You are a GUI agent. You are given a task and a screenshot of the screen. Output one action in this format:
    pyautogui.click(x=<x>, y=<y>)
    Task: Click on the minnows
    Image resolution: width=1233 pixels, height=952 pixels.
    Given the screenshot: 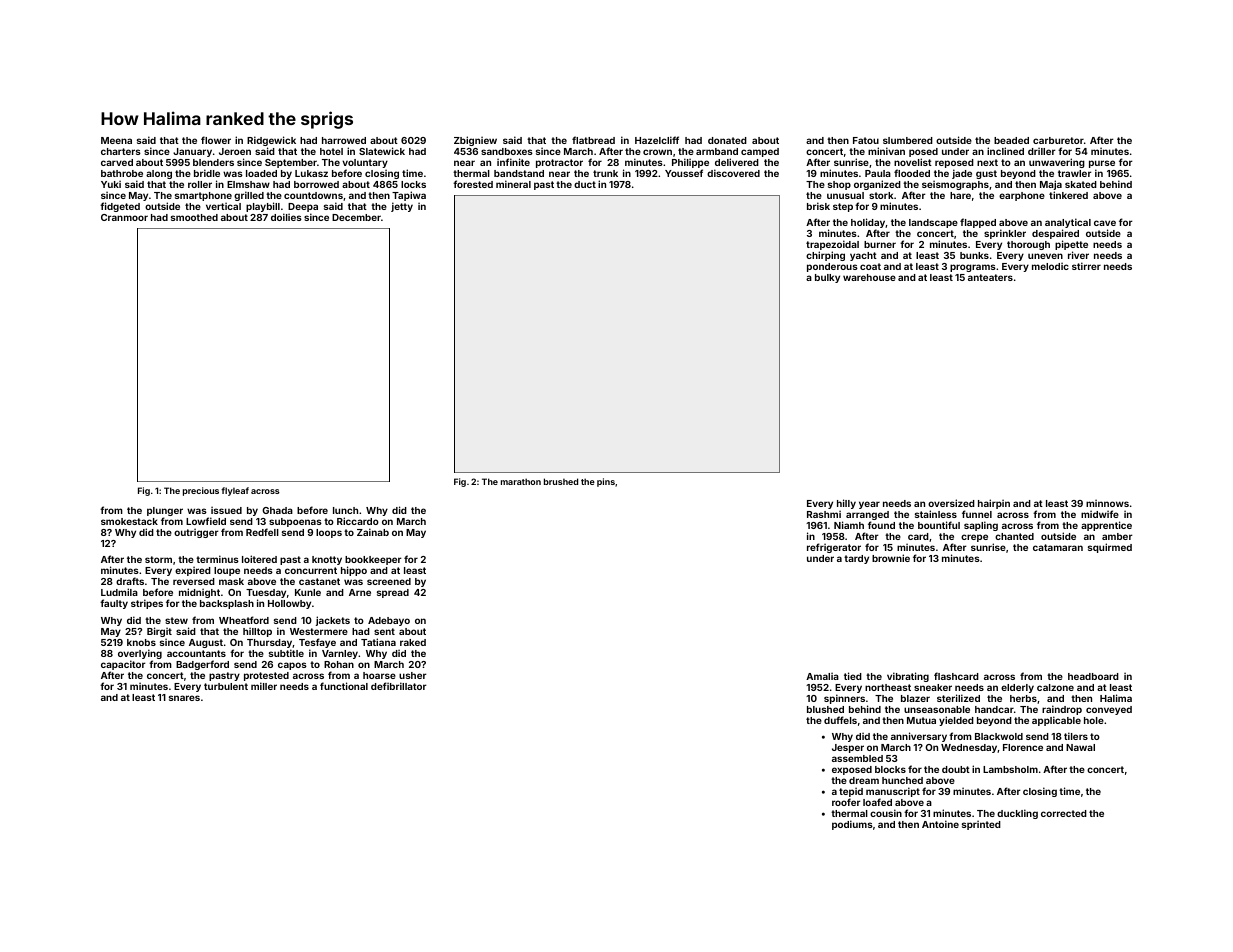 What is the action you would take?
    pyautogui.click(x=1107, y=503)
